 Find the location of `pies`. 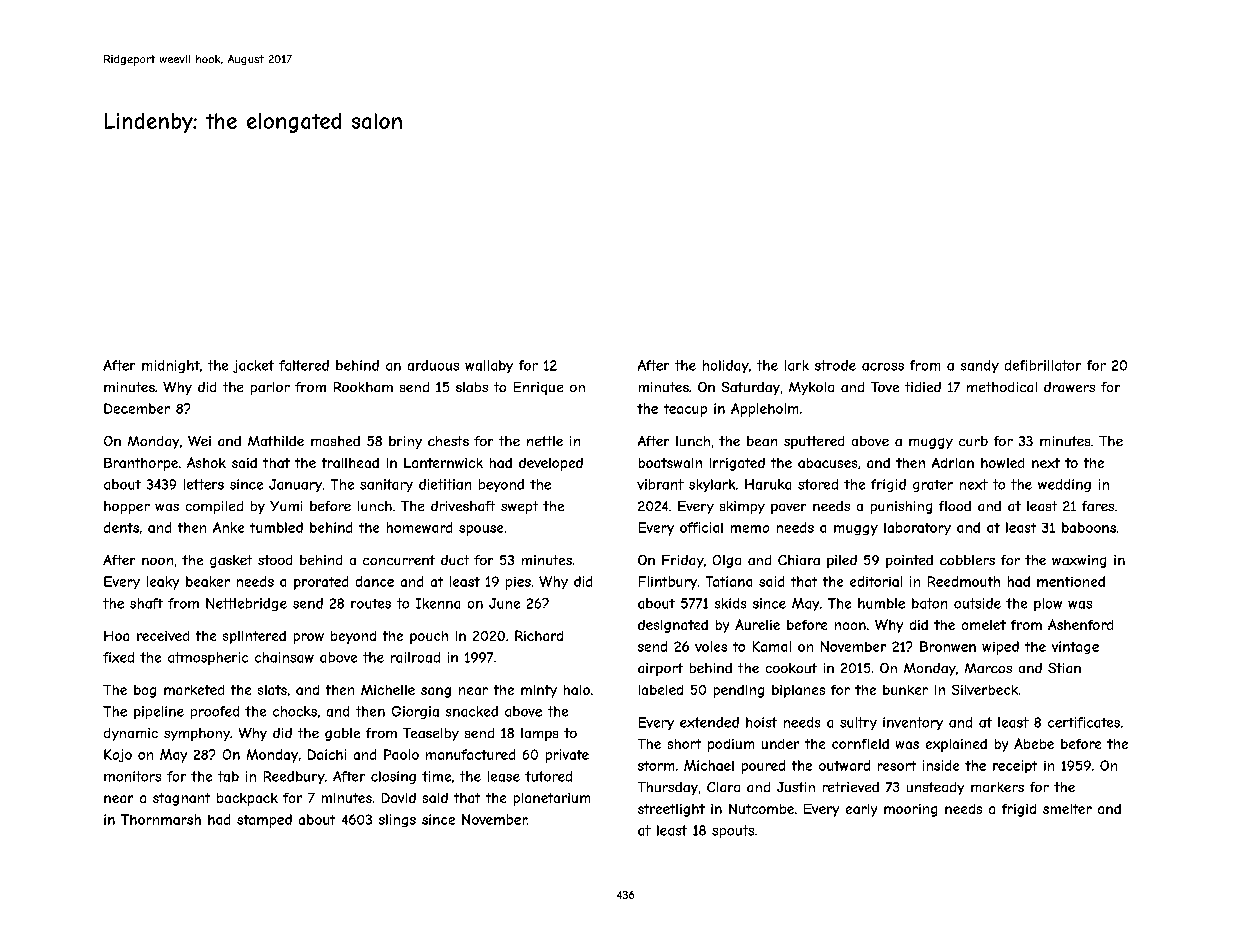

pies is located at coordinates (518, 583).
